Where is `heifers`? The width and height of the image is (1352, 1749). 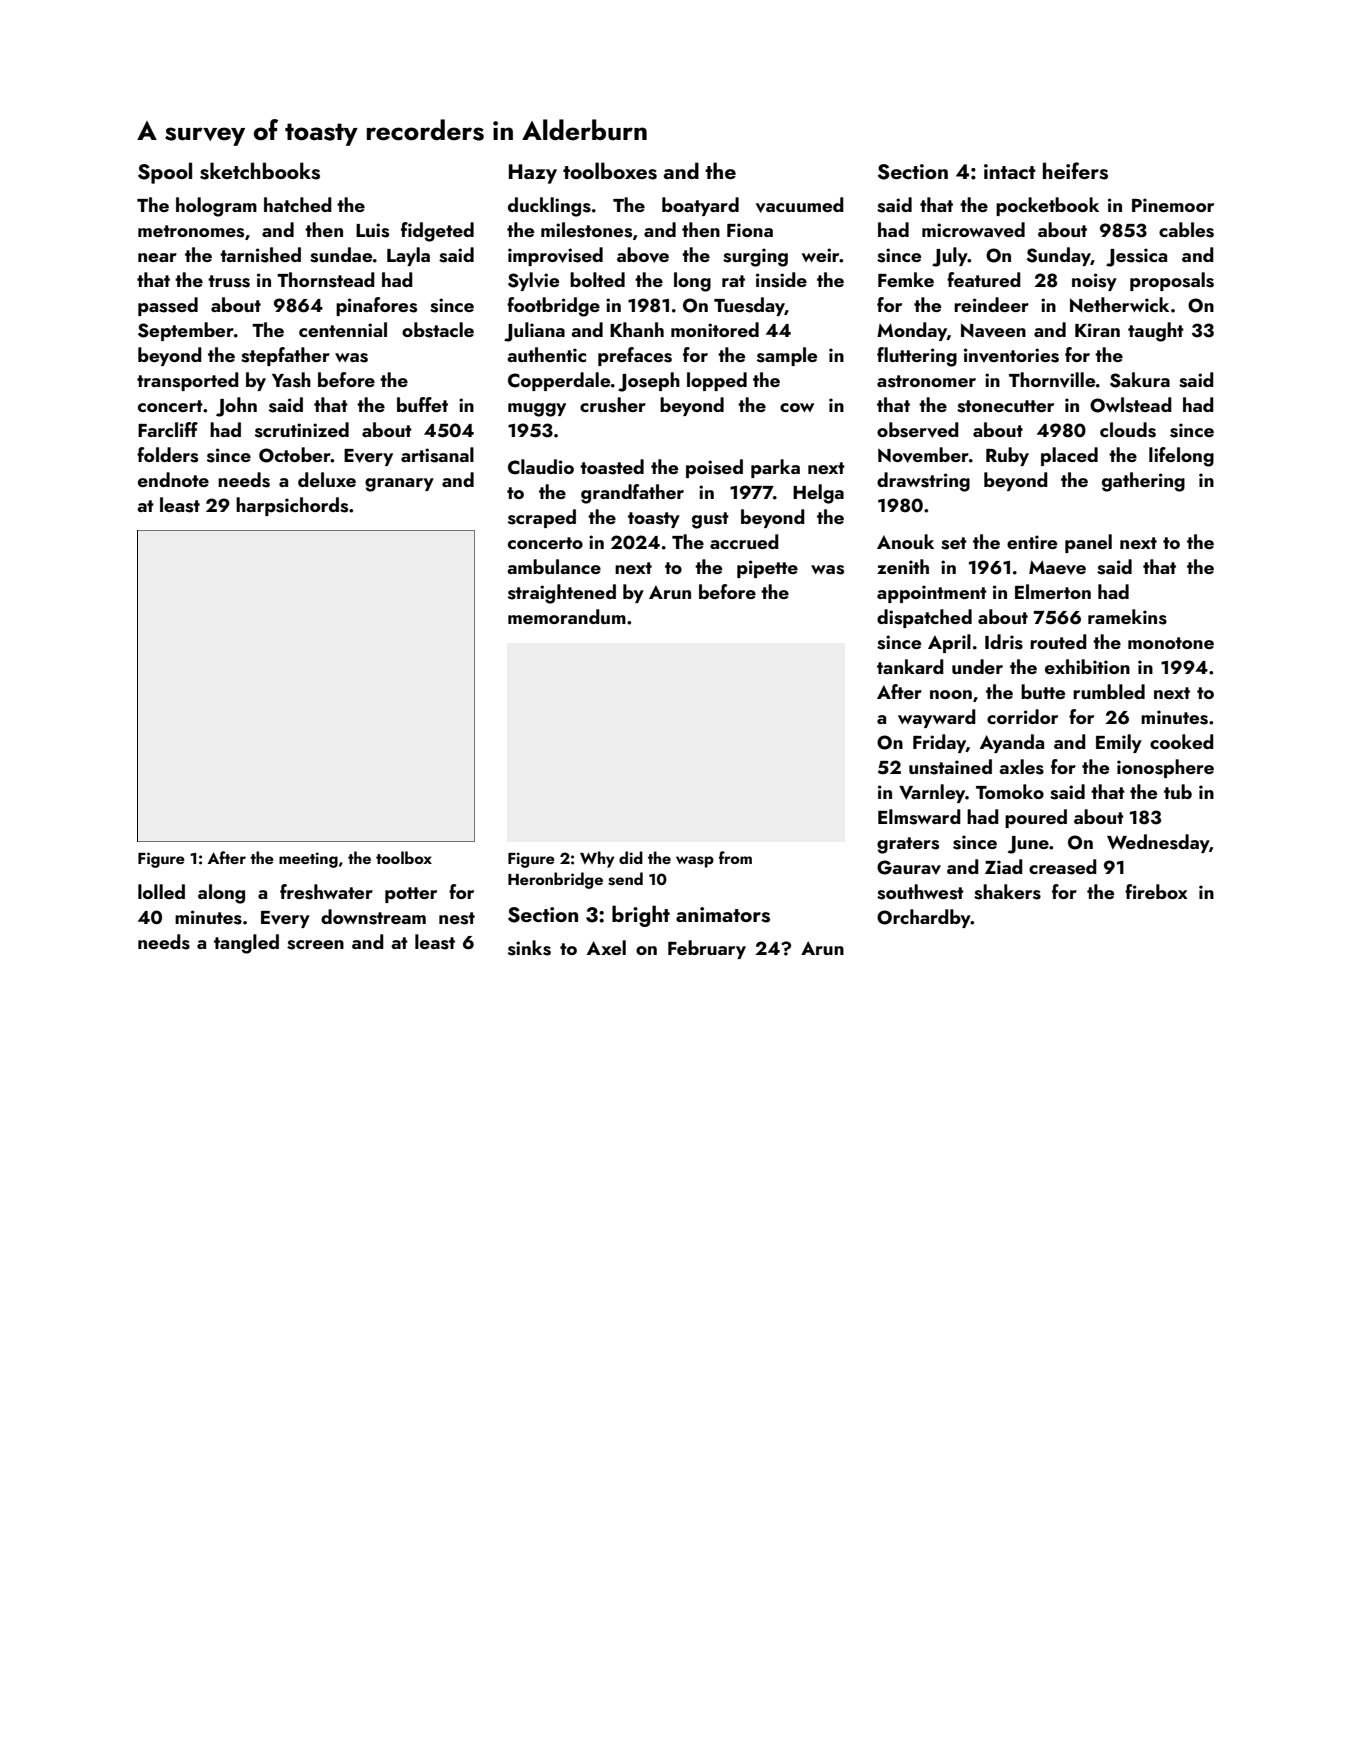
heifers is located at coordinates (1075, 171).
